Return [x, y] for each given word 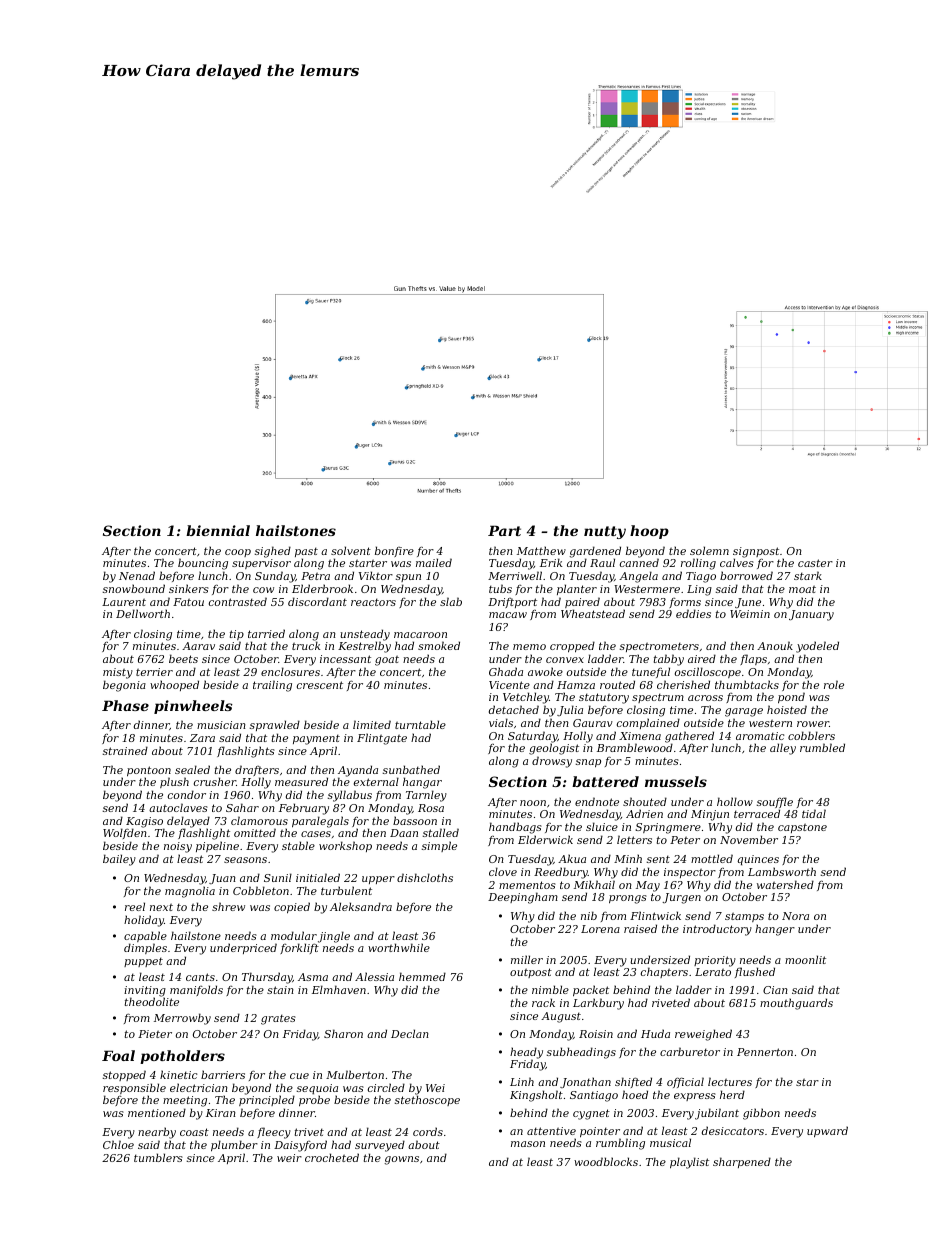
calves [737, 563]
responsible [134, 1088]
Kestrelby [364, 647]
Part [504, 530]
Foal [118, 1055]
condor [187, 794]
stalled [441, 832]
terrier [154, 672]
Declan [410, 1033]
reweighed [703, 1035]
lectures [730, 1081]
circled [386, 1087]
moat [802, 589]
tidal [814, 813]
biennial [218, 530]
